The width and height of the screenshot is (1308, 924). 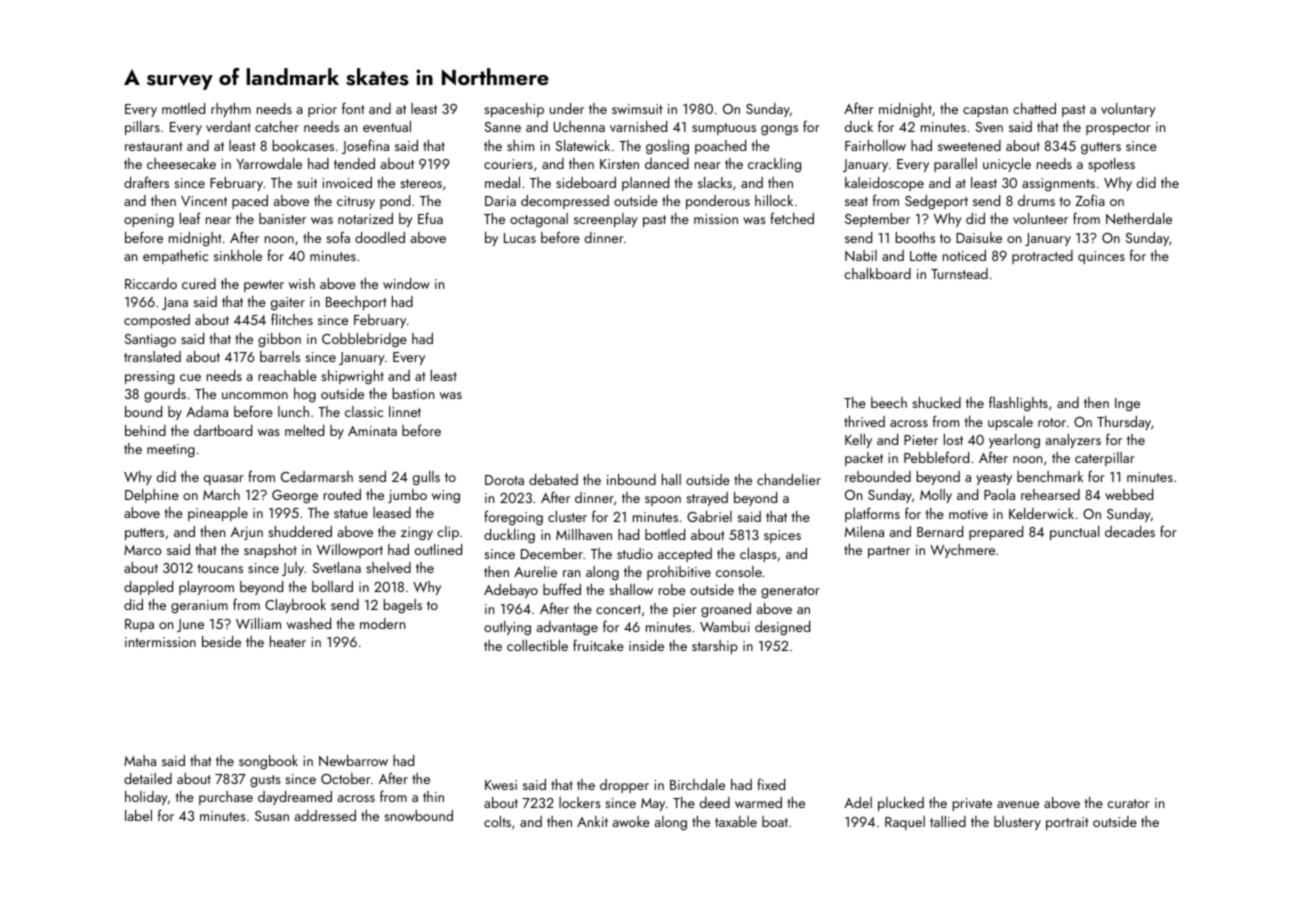 I want to click on quinces, so click(x=1101, y=257).
